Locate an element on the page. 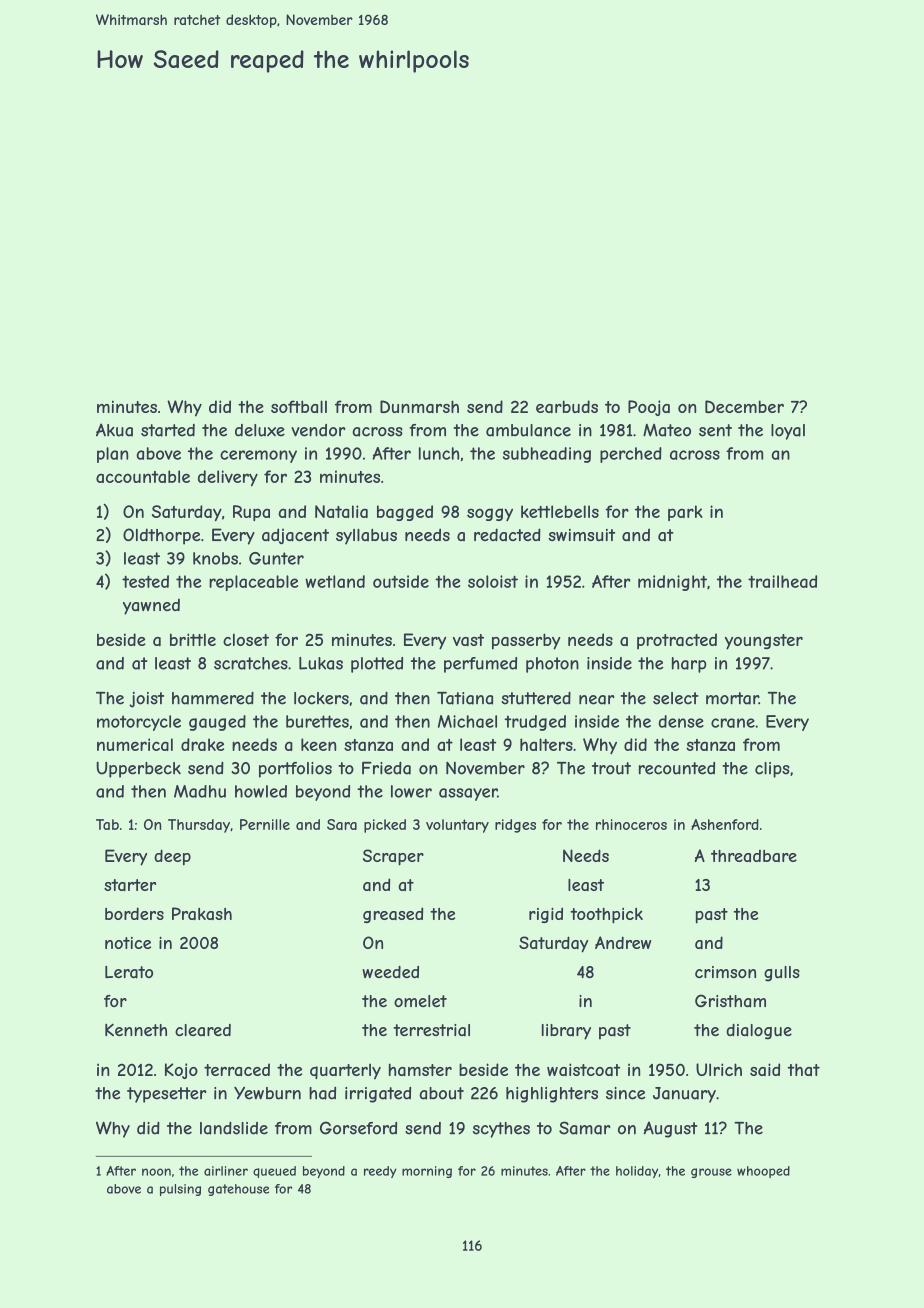 This document has height=1308, width=924. gatehouse is located at coordinates (238, 1190).
